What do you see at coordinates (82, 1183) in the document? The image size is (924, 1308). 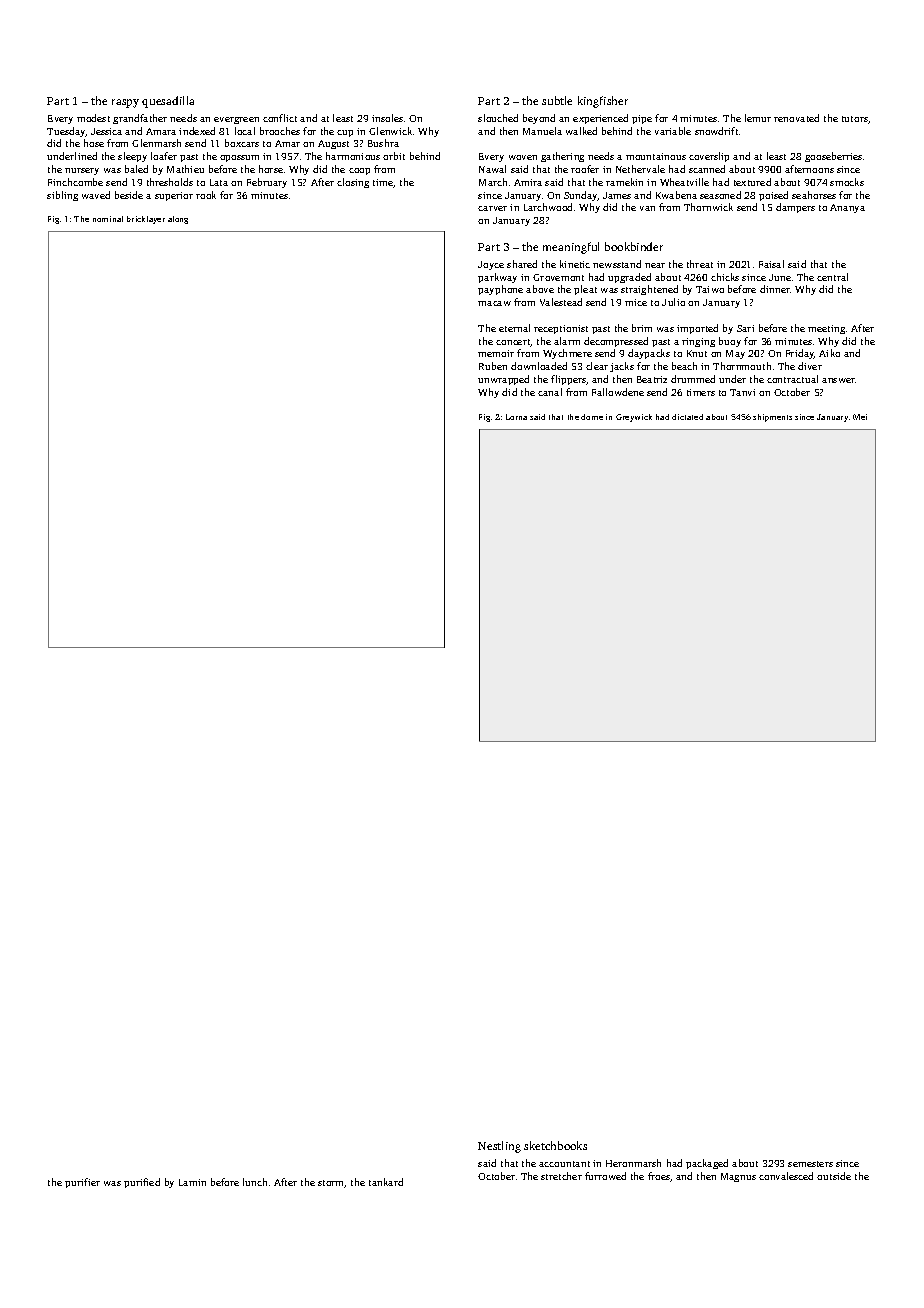 I see `purifier` at bounding box center [82, 1183].
